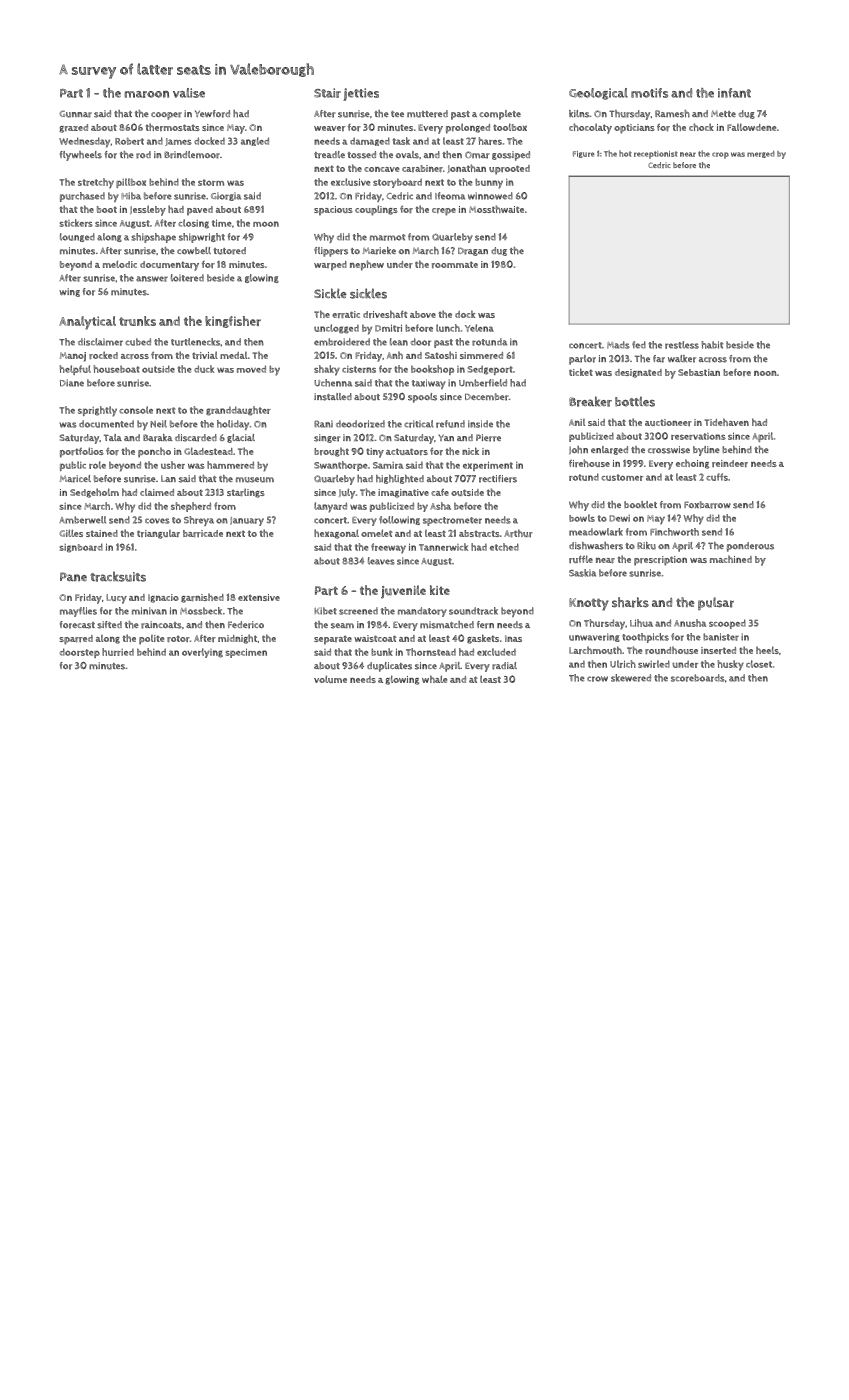 The image size is (849, 1400). What do you see at coordinates (730, 463) in the page?
I see `reindeer` at bounding box center [730, 463].
